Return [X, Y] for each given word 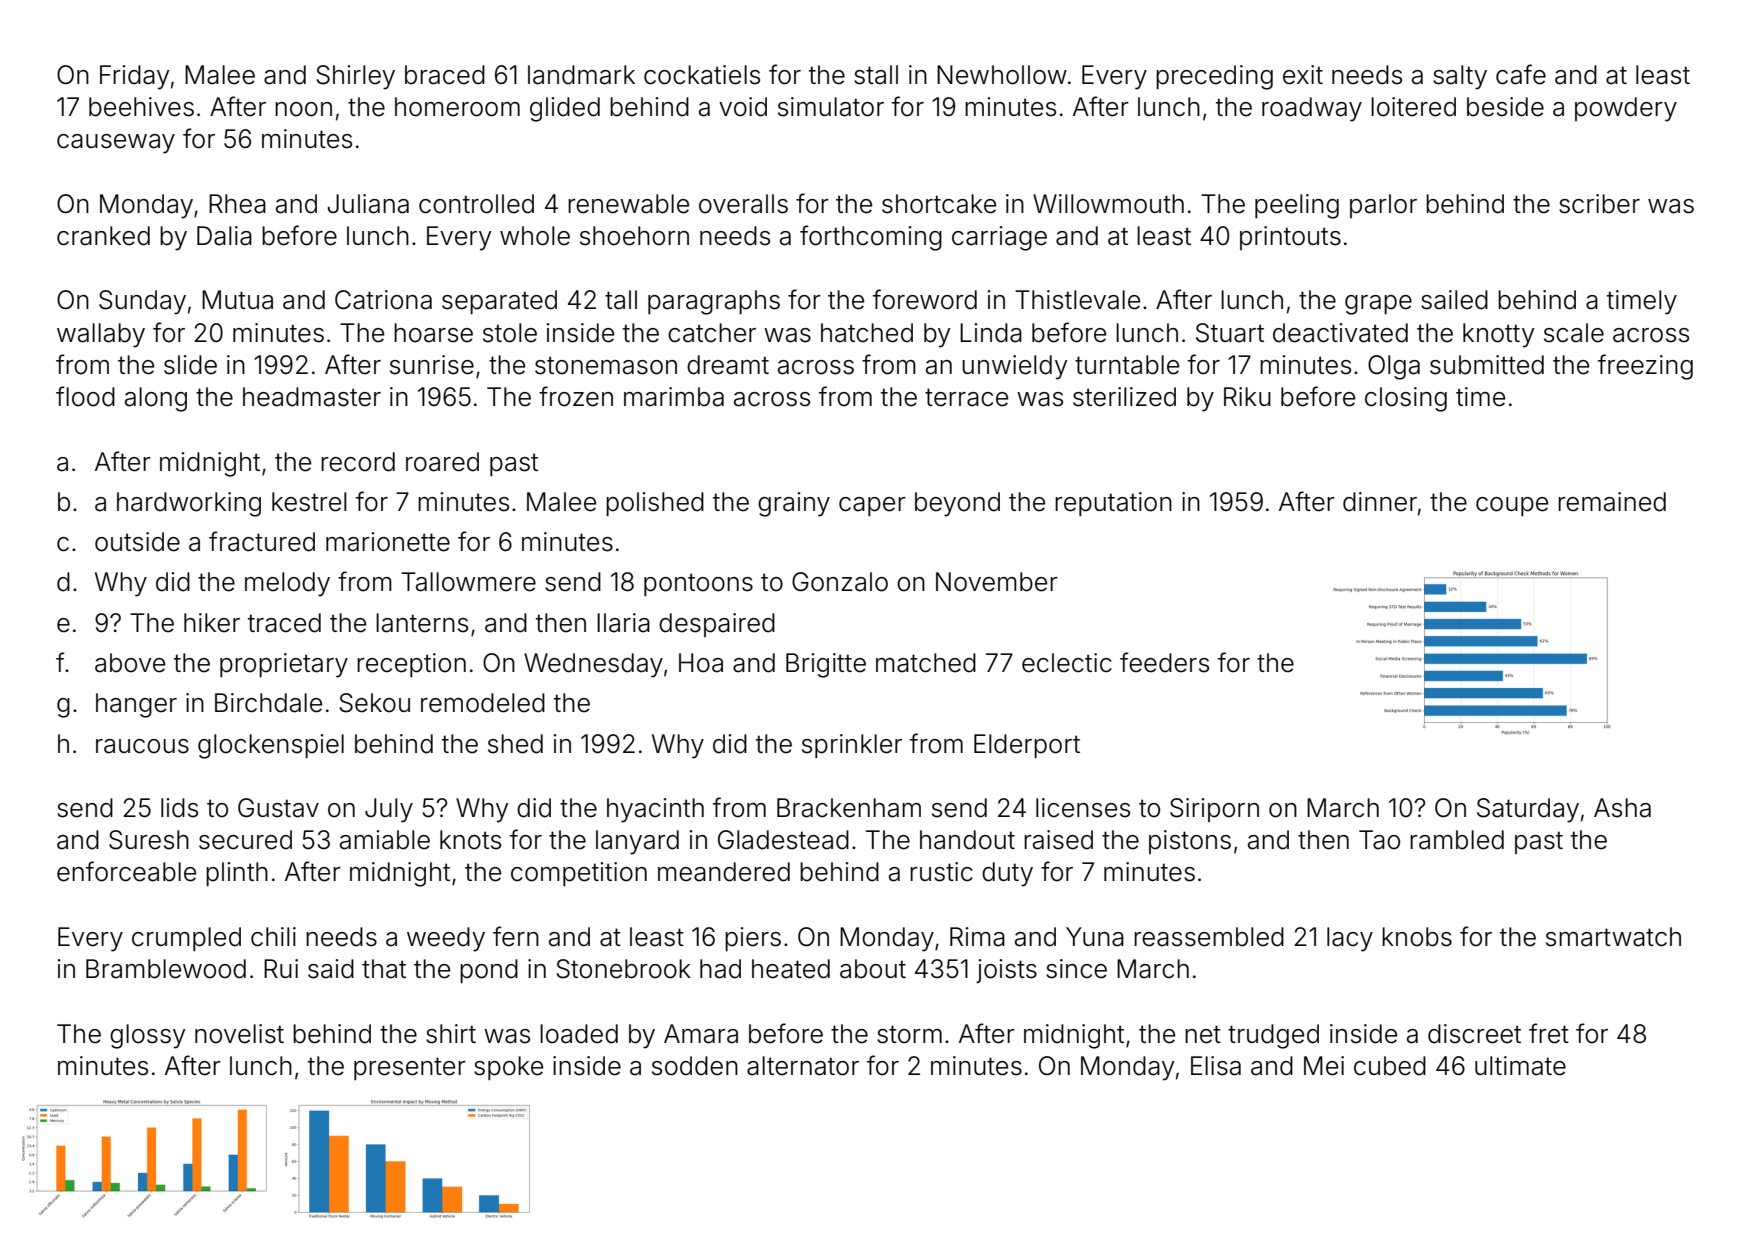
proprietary [284, 665]
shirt [451, 1034]
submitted [1487, 365]
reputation [1113, 504]
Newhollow [1002, 75]
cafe [1521, 74]
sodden [695, 1066]
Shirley [355, 77]
